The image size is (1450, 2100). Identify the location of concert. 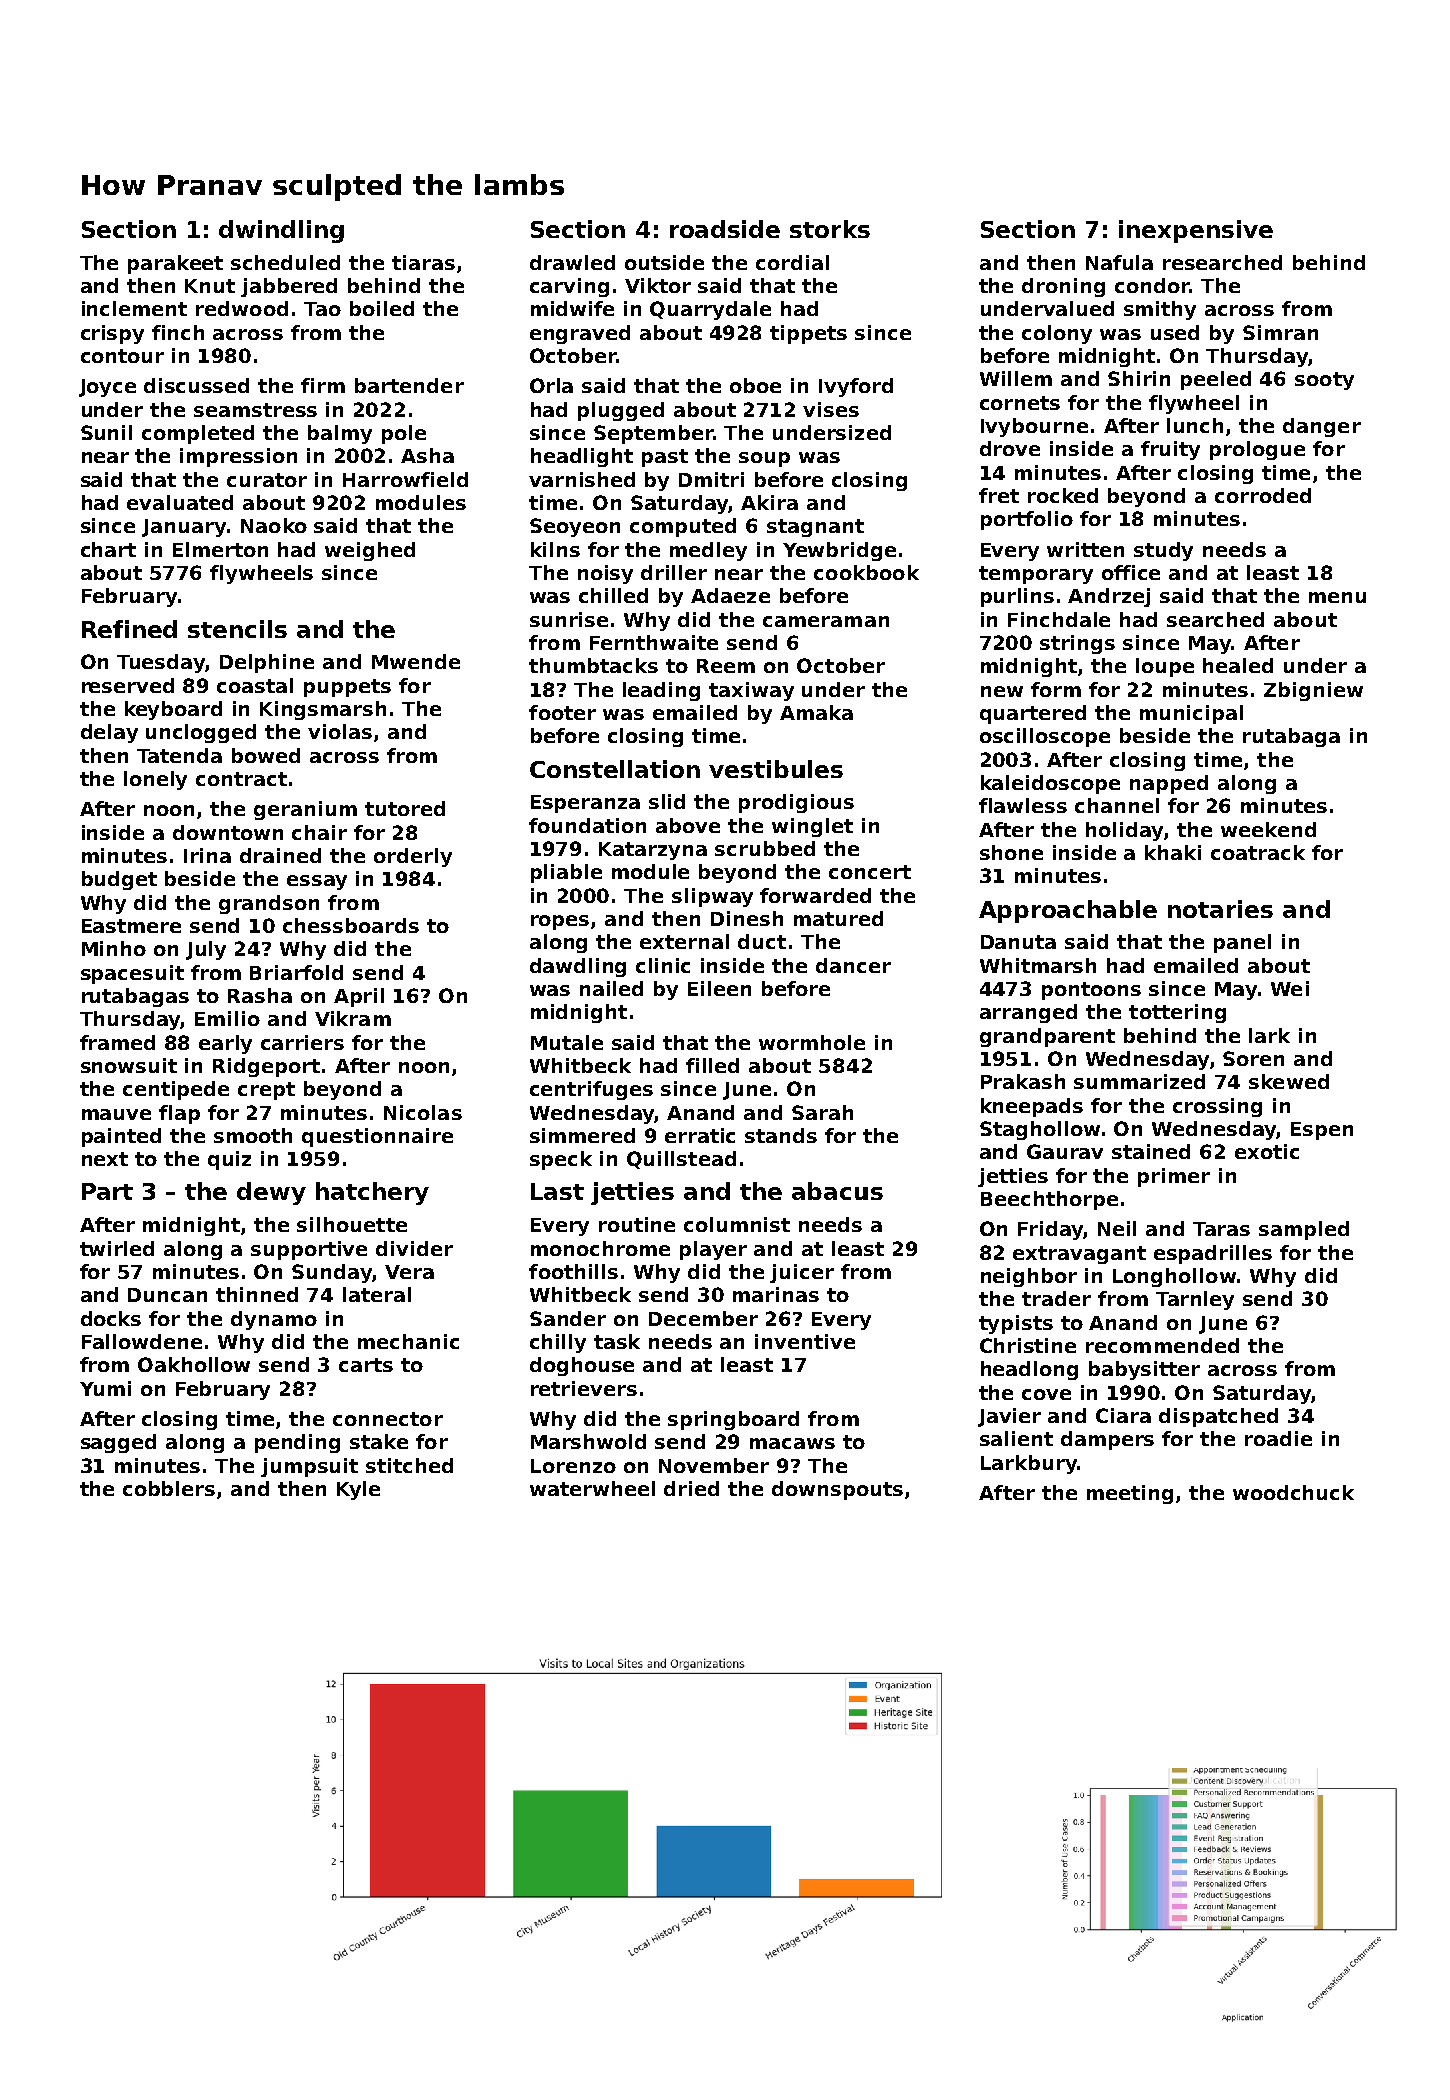
(870, 872).
